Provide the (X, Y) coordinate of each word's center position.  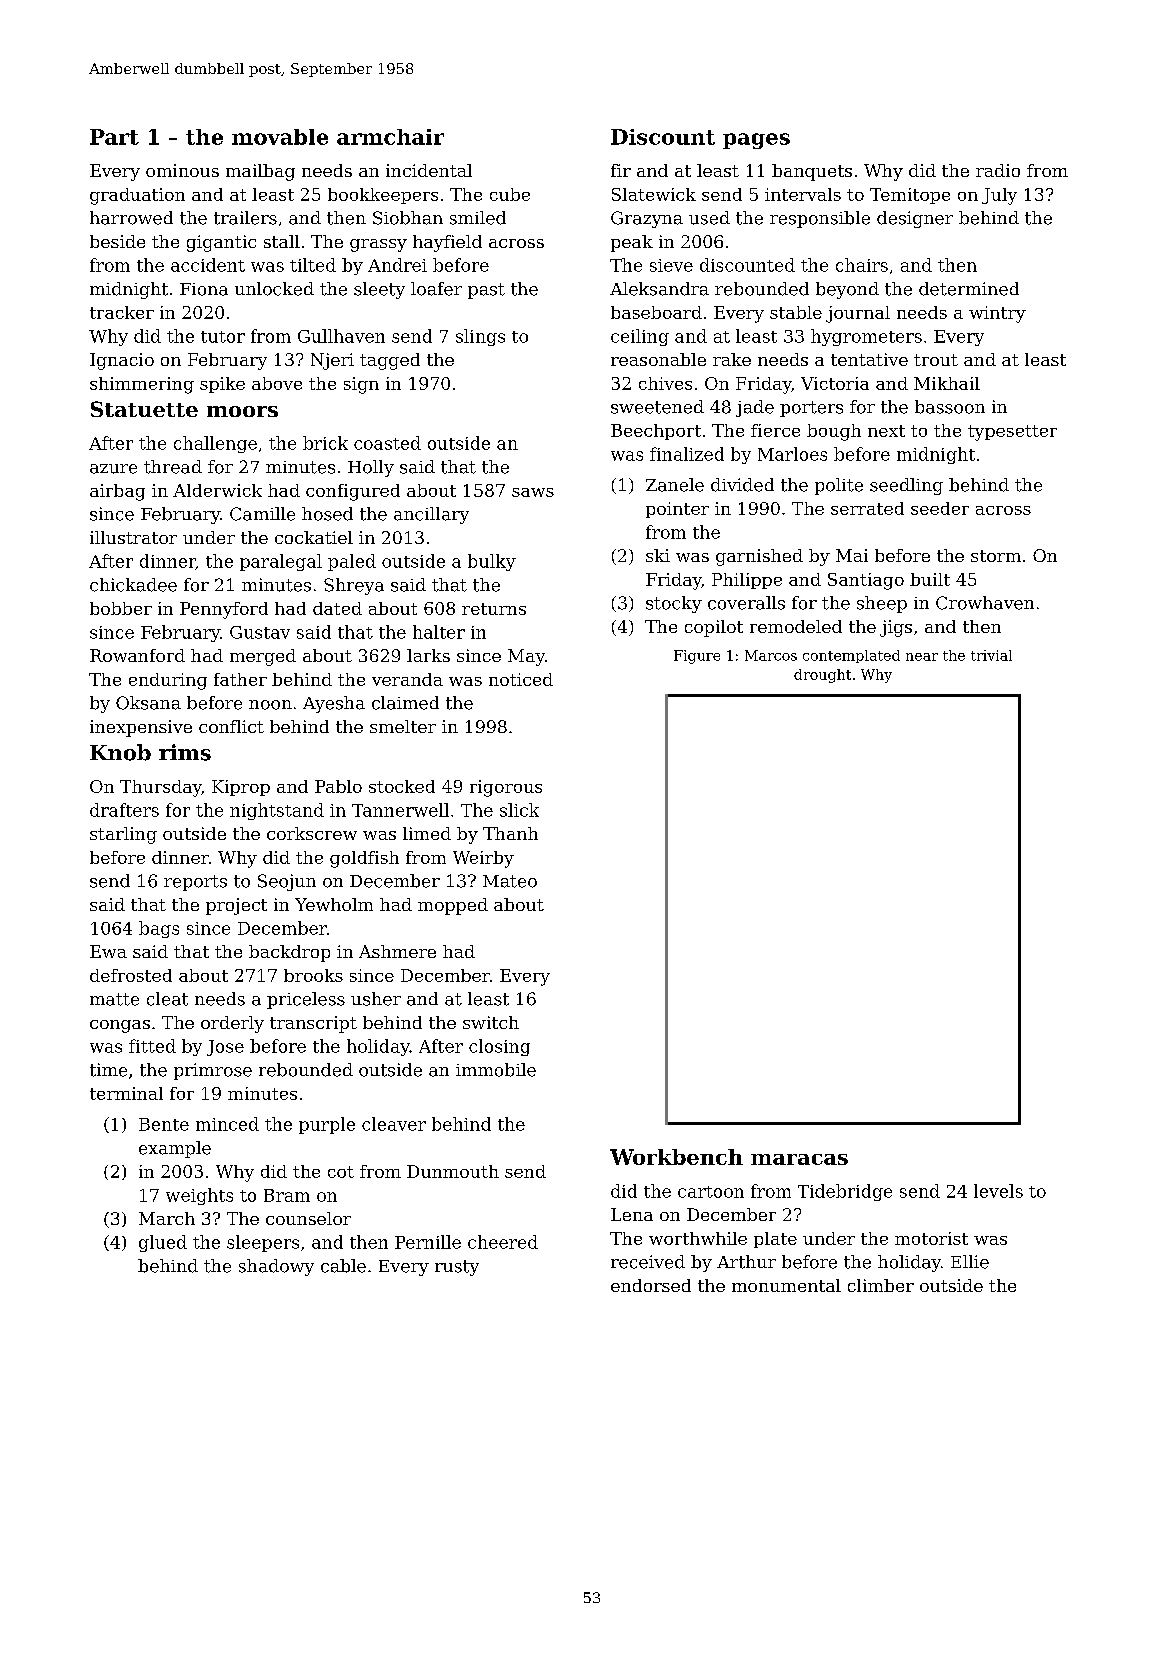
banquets (812, 172)
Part (114, 137)
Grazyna (647, 219)
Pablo (338, 786)
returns (494, 609)
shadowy (276, 1267)
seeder (940, 508)
